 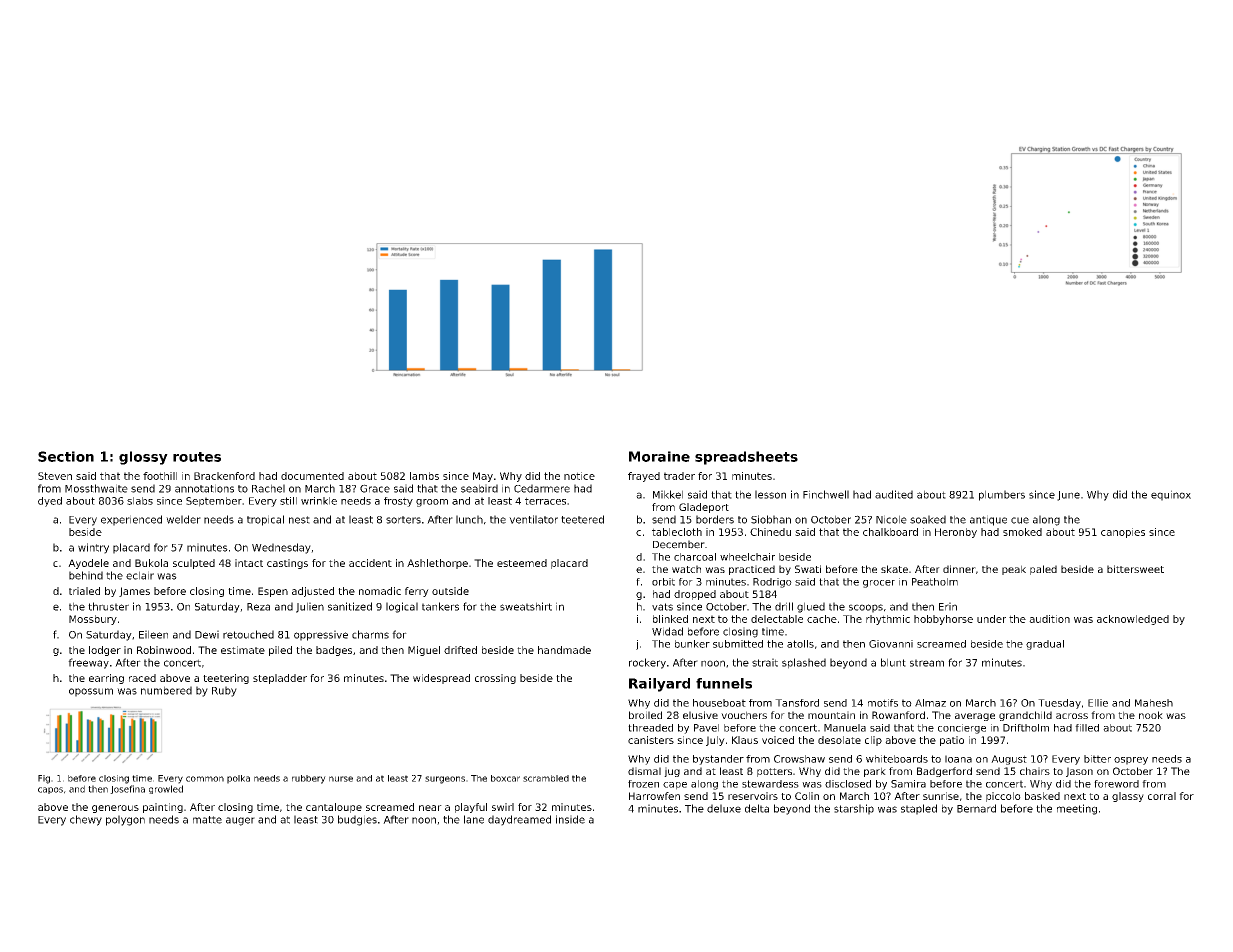 What do you see at coordinates (1154, 703) in the image?
I see `Mahesh` at bounding box center [1154, 703].
